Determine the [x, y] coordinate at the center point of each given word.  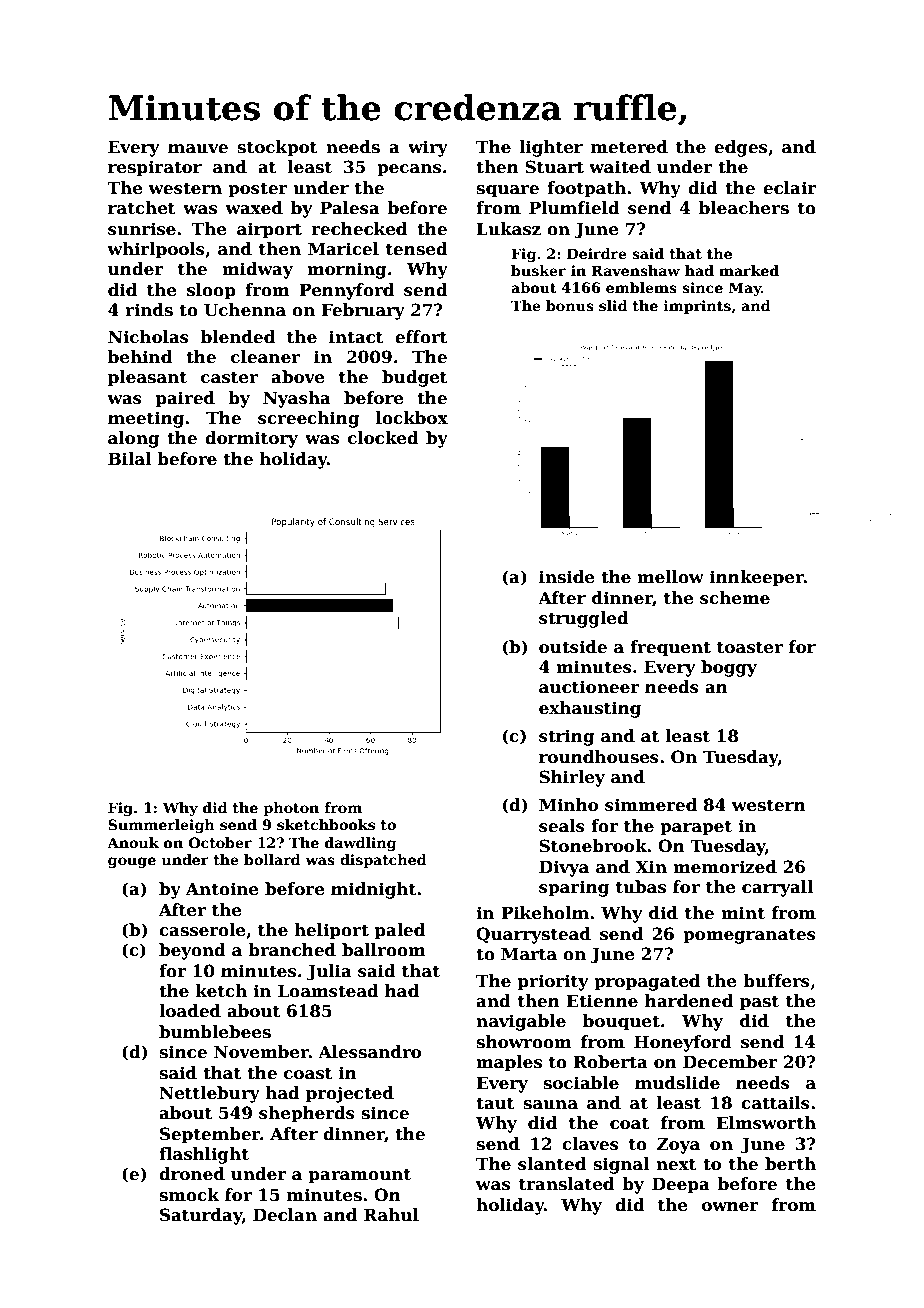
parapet [696, 828]
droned [192, 1174]
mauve [198, 149]
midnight [374, 890]
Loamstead [328, 991]
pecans [409, 170]
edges [740, 148]
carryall [777, 888]
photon [291, 809]
